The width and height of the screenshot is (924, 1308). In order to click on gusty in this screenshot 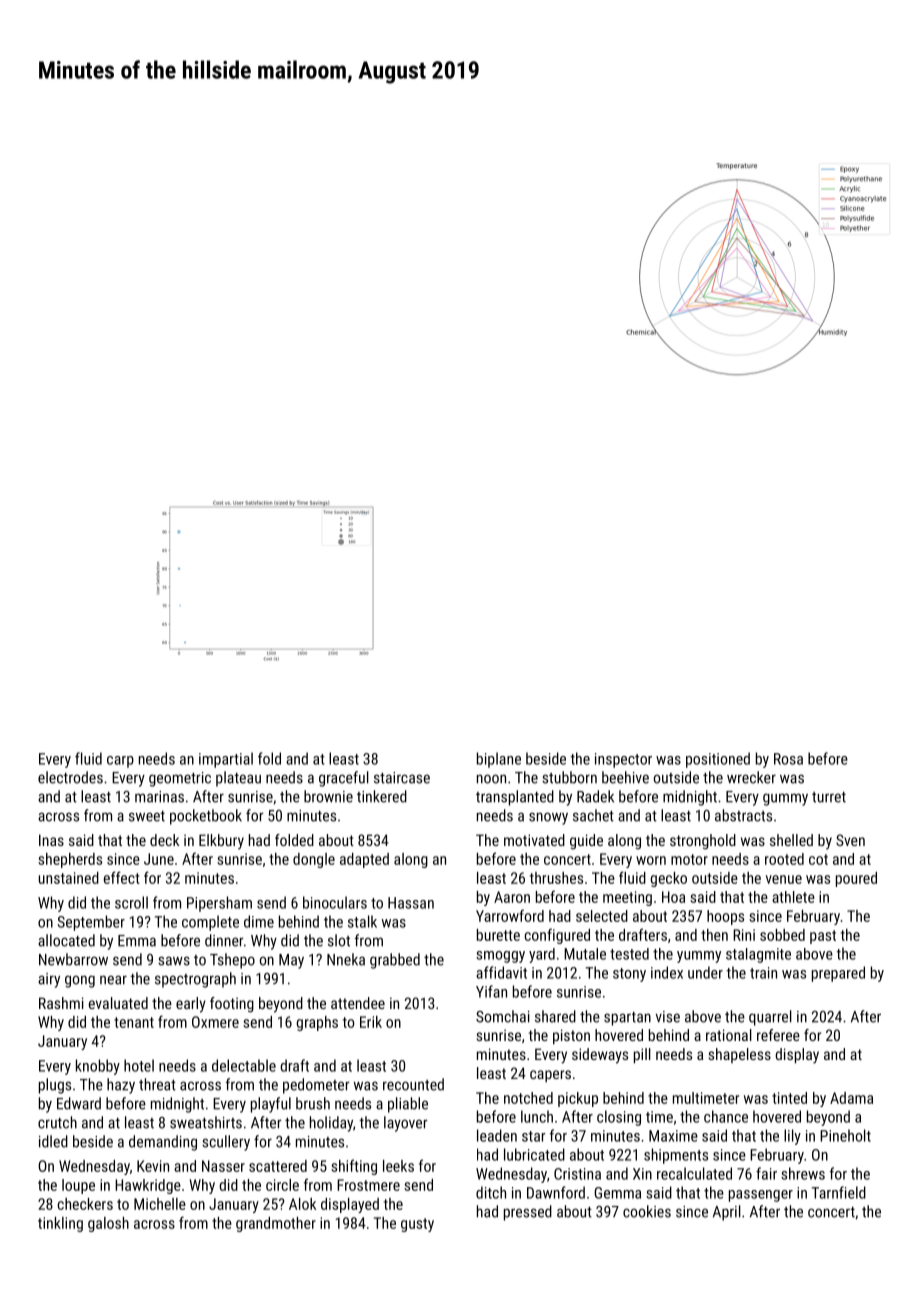, I will do `click(417, 1225)`.
